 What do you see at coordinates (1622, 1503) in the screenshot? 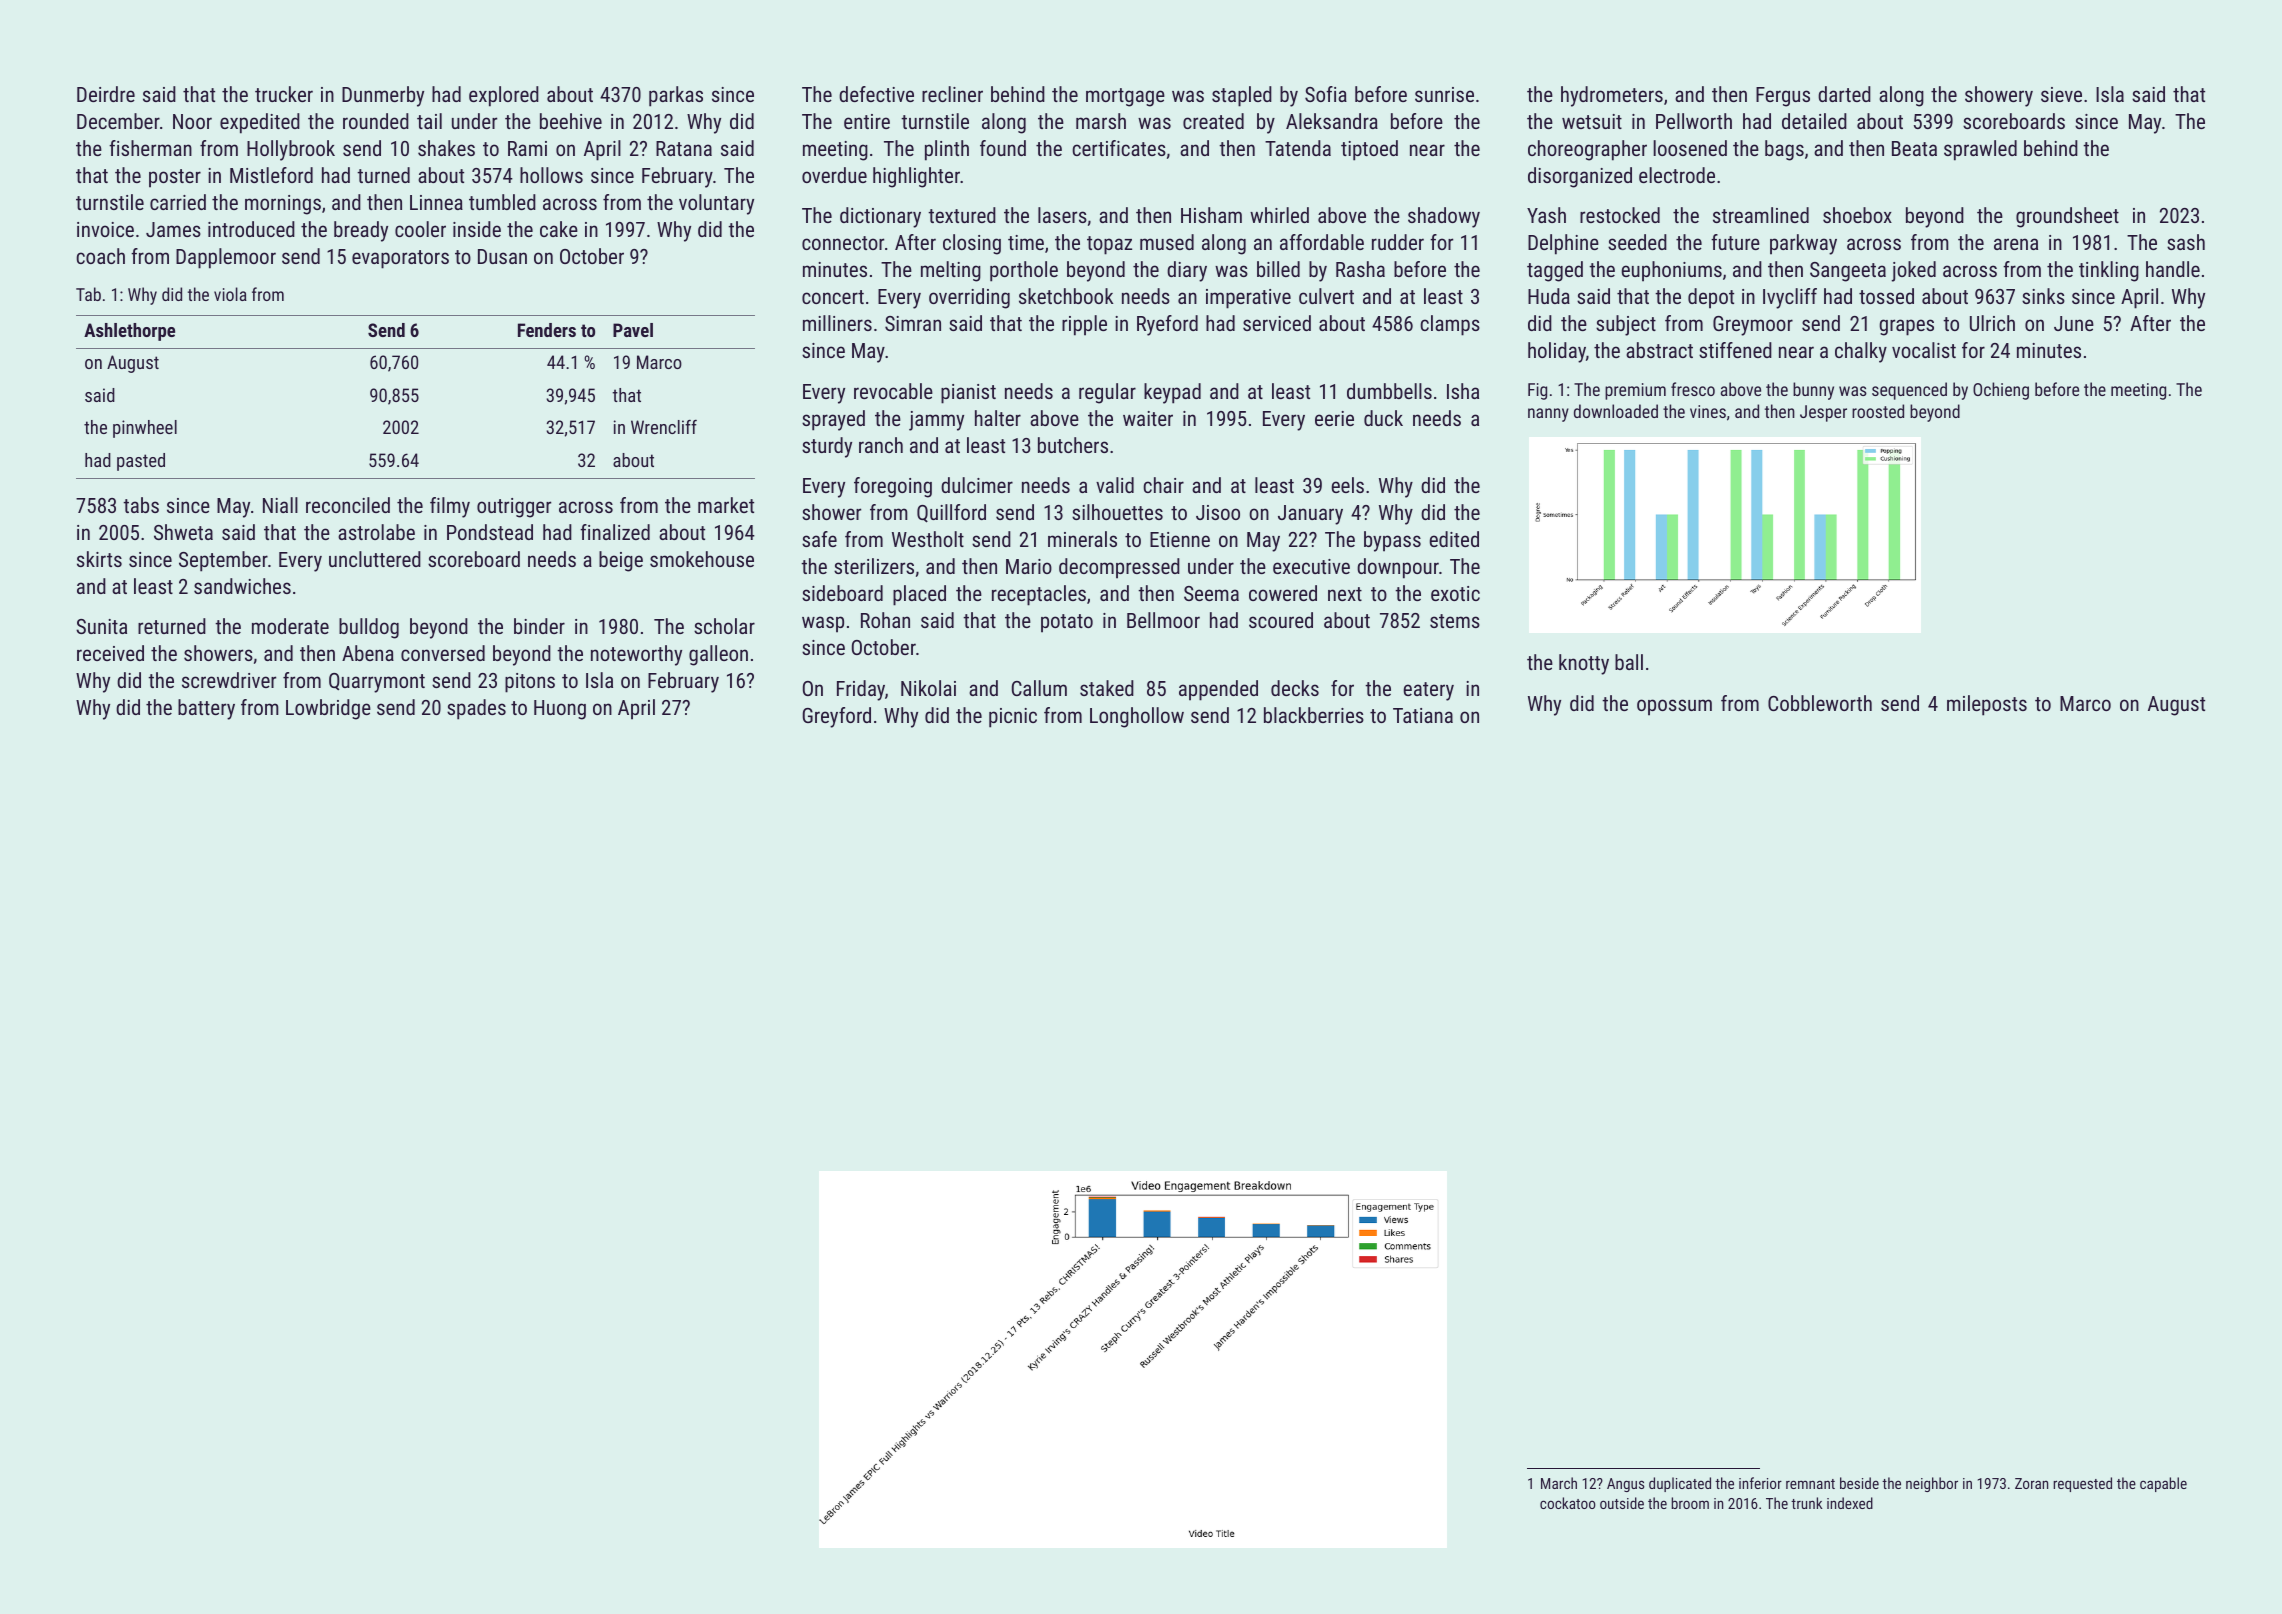
I see `outside` at bounding box center [1622, 1503].
